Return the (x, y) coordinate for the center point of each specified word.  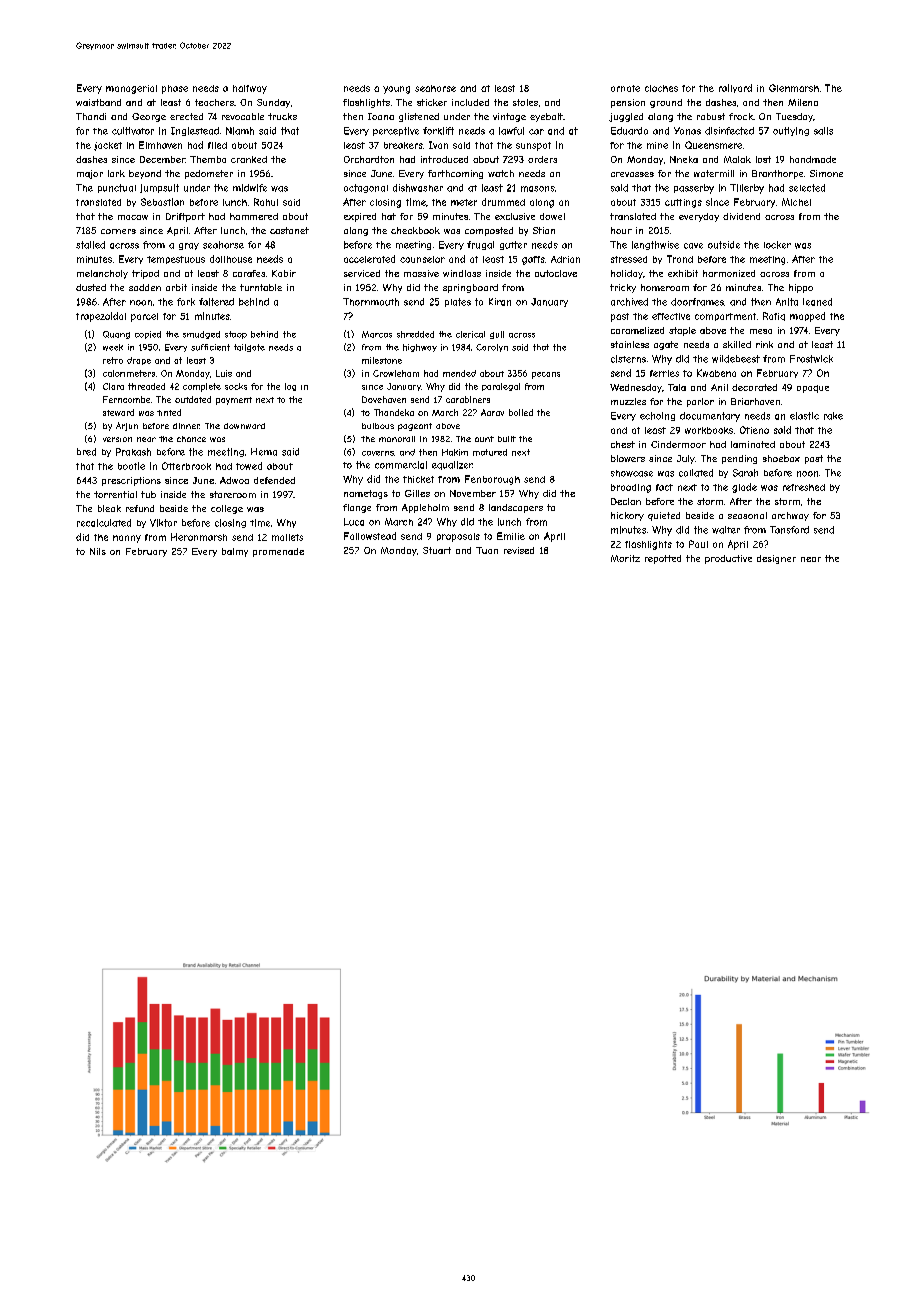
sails (823, 131)
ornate (625, 88)
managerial (131, 89)
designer (776, 559)
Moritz (625, 558)
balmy (235, 552)
